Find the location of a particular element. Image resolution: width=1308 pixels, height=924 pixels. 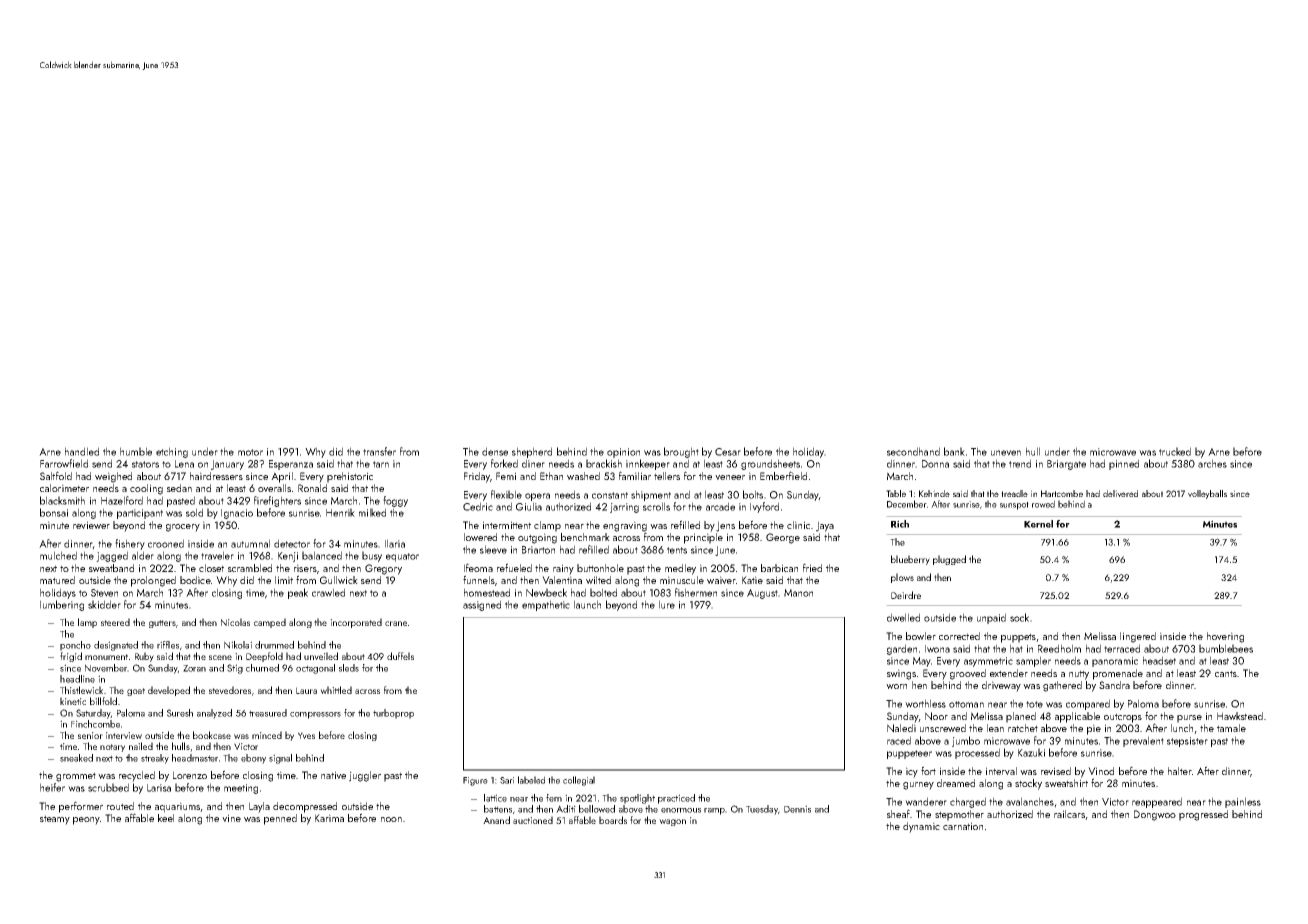

worn is located at coordinates (896, 686).
